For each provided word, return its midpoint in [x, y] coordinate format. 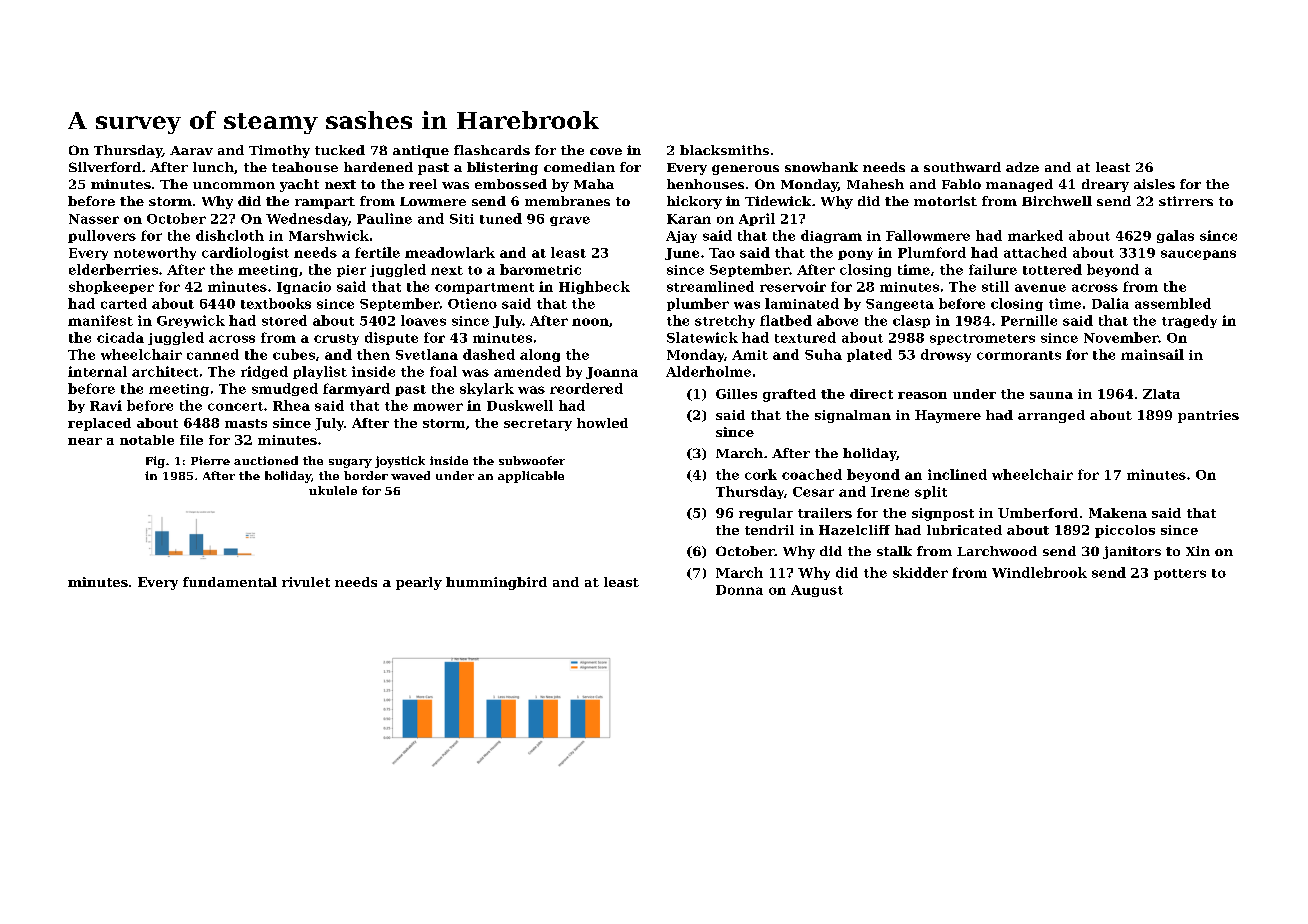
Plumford [932, 252]
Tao [722, 253]
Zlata [1161, 394]
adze [1022, 167]
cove [606, 151]
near [85, 441]
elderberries [113, 269]
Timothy [279, 151]
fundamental [230, 582]
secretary [538, 425]
